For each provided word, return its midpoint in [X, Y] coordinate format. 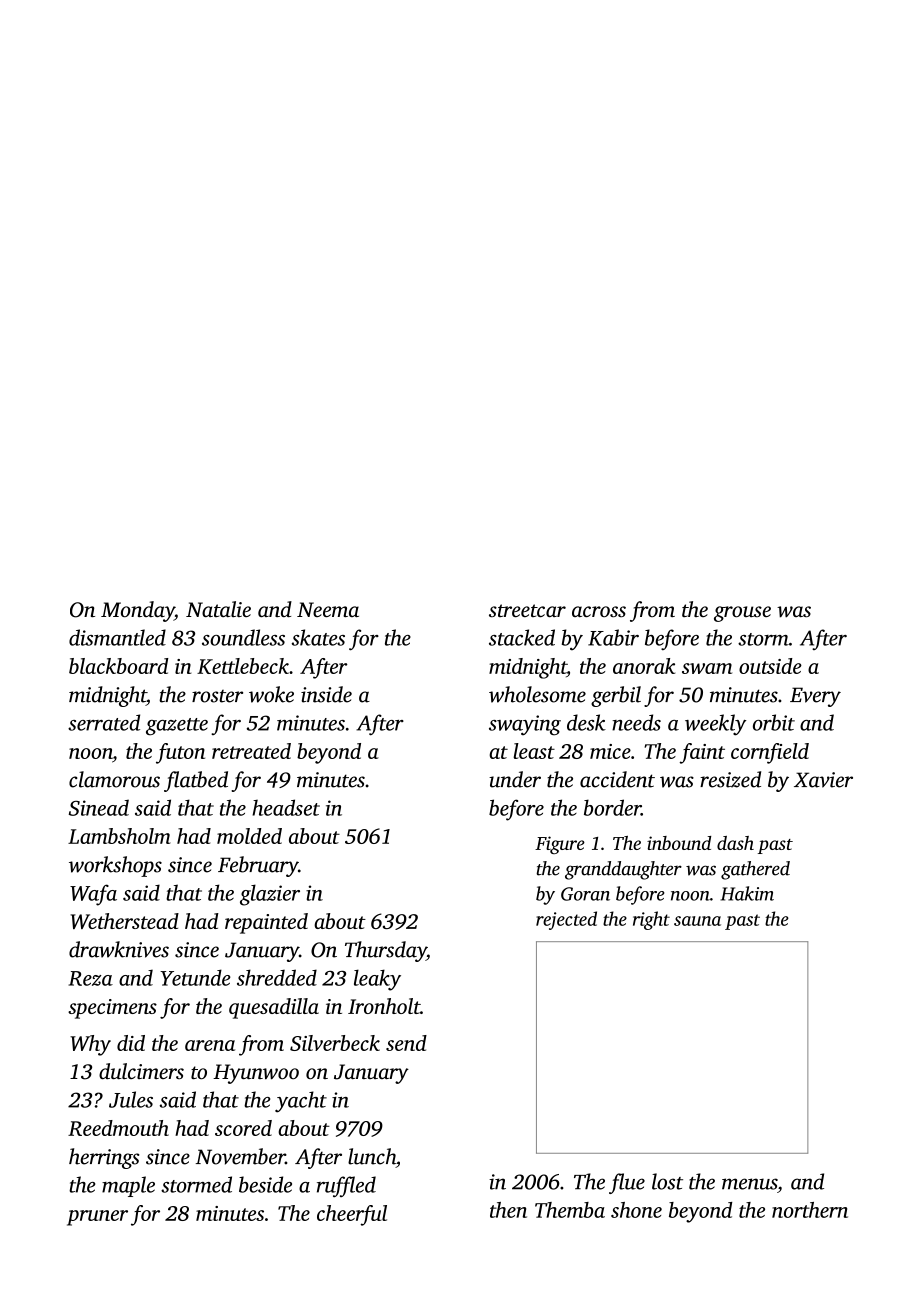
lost [667, 1181]
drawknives [119, 949]
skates [318, 637]
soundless [243, 637]
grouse [742, 614]
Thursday [386, 951]
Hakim [747, 893]
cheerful [352, 1215]
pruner [97, 1218]
